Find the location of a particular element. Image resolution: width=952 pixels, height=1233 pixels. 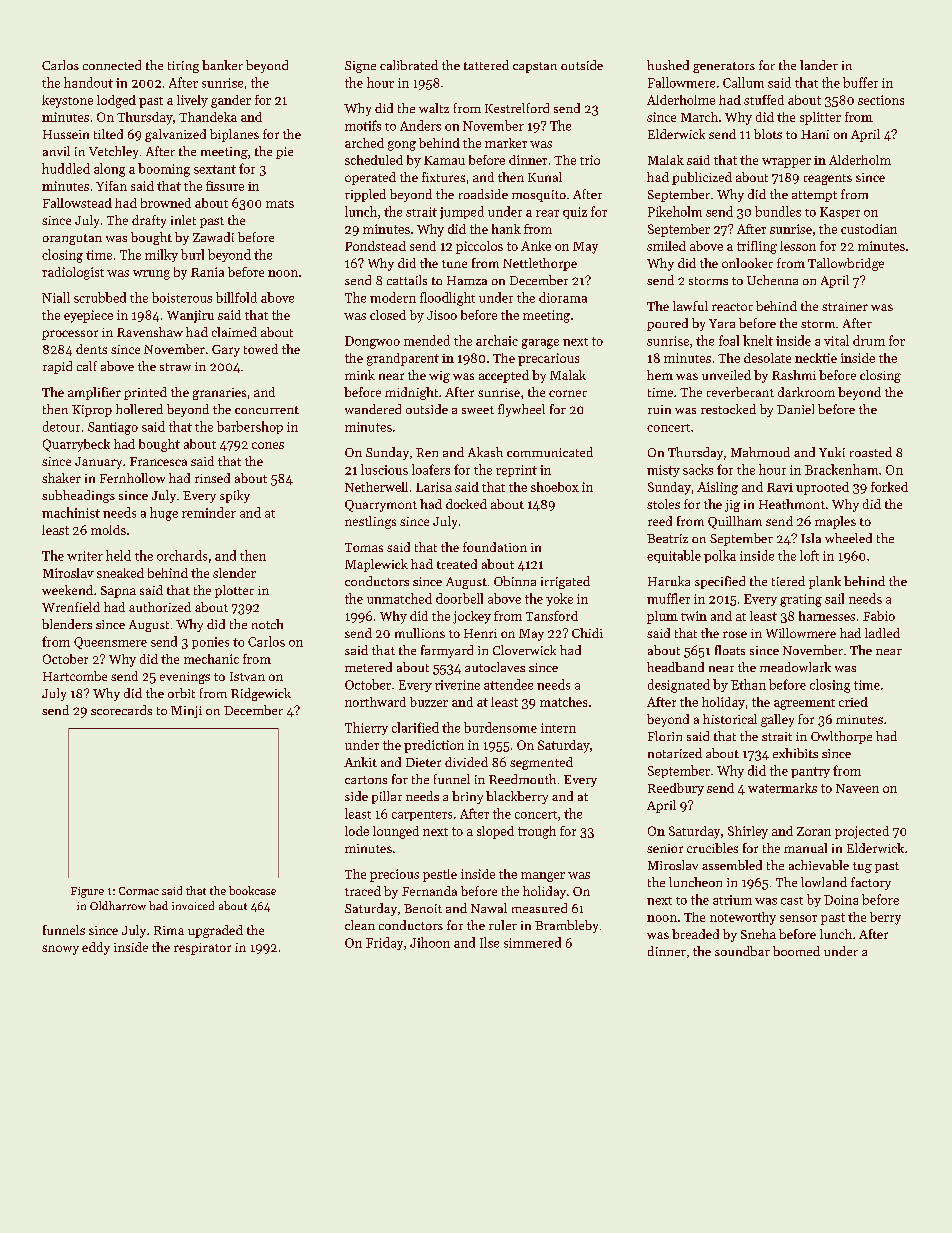

scorecards is located at coordinates (121, 710).
